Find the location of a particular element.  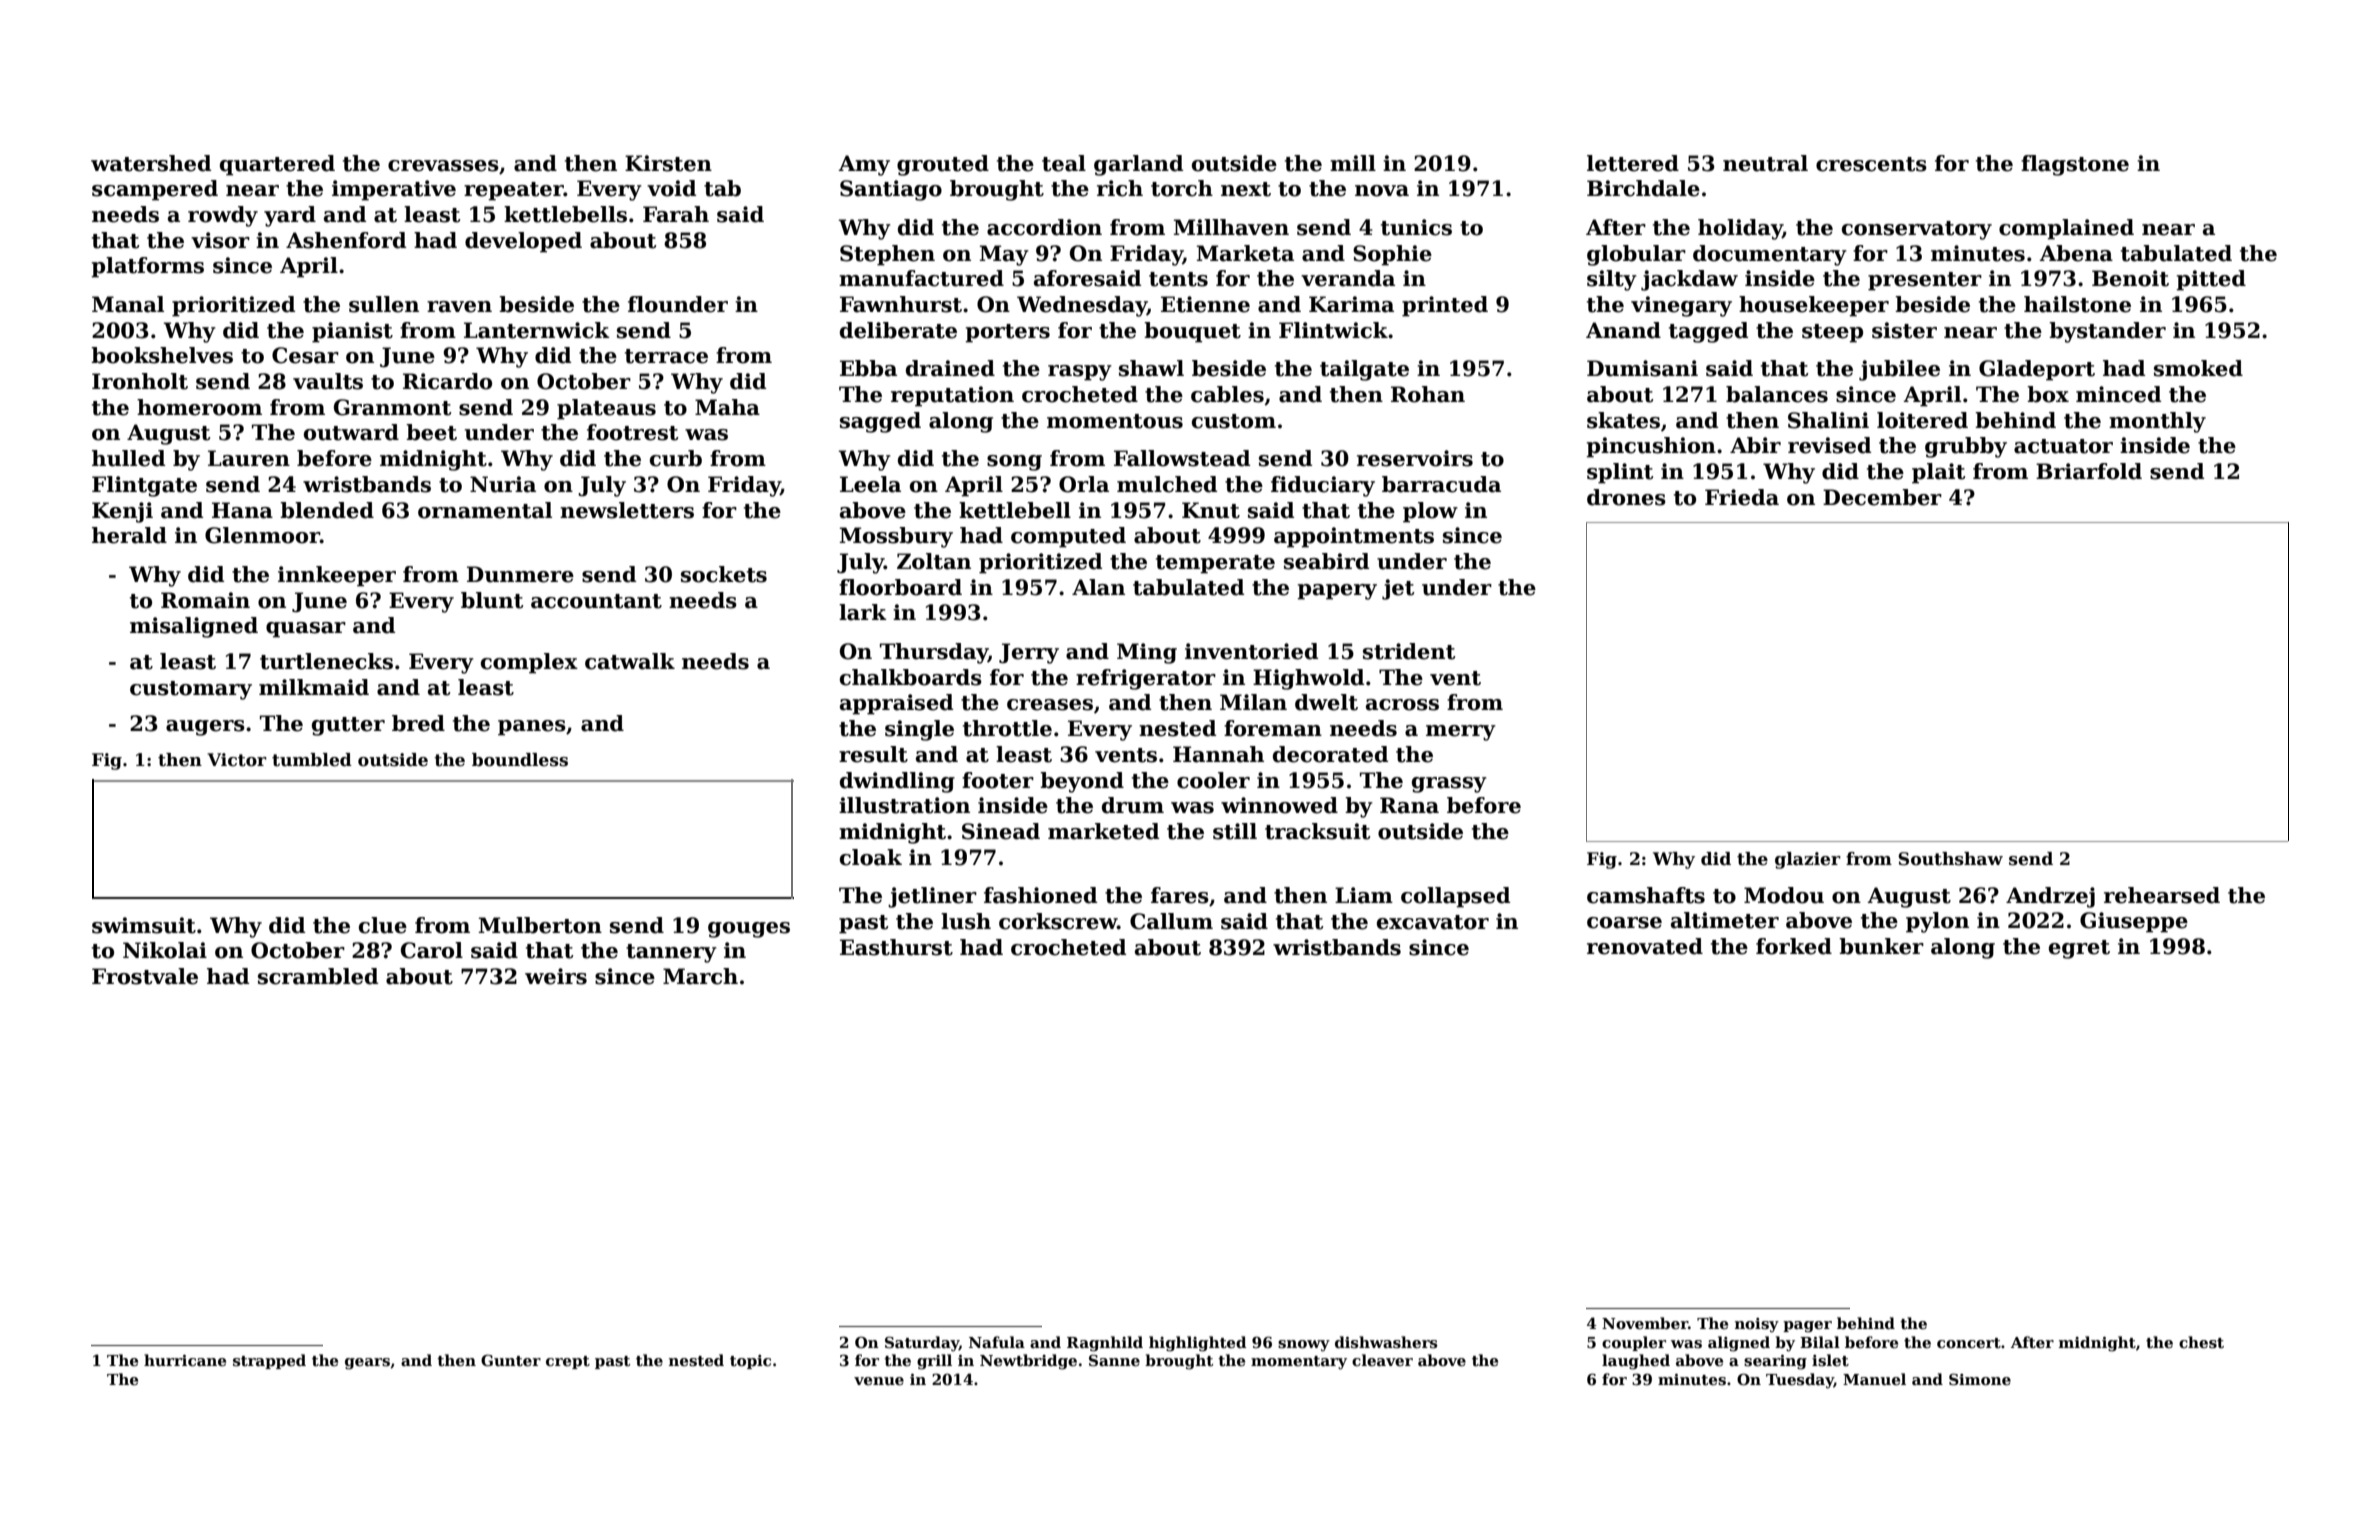

pianist is located at coordinates (352, 332).
